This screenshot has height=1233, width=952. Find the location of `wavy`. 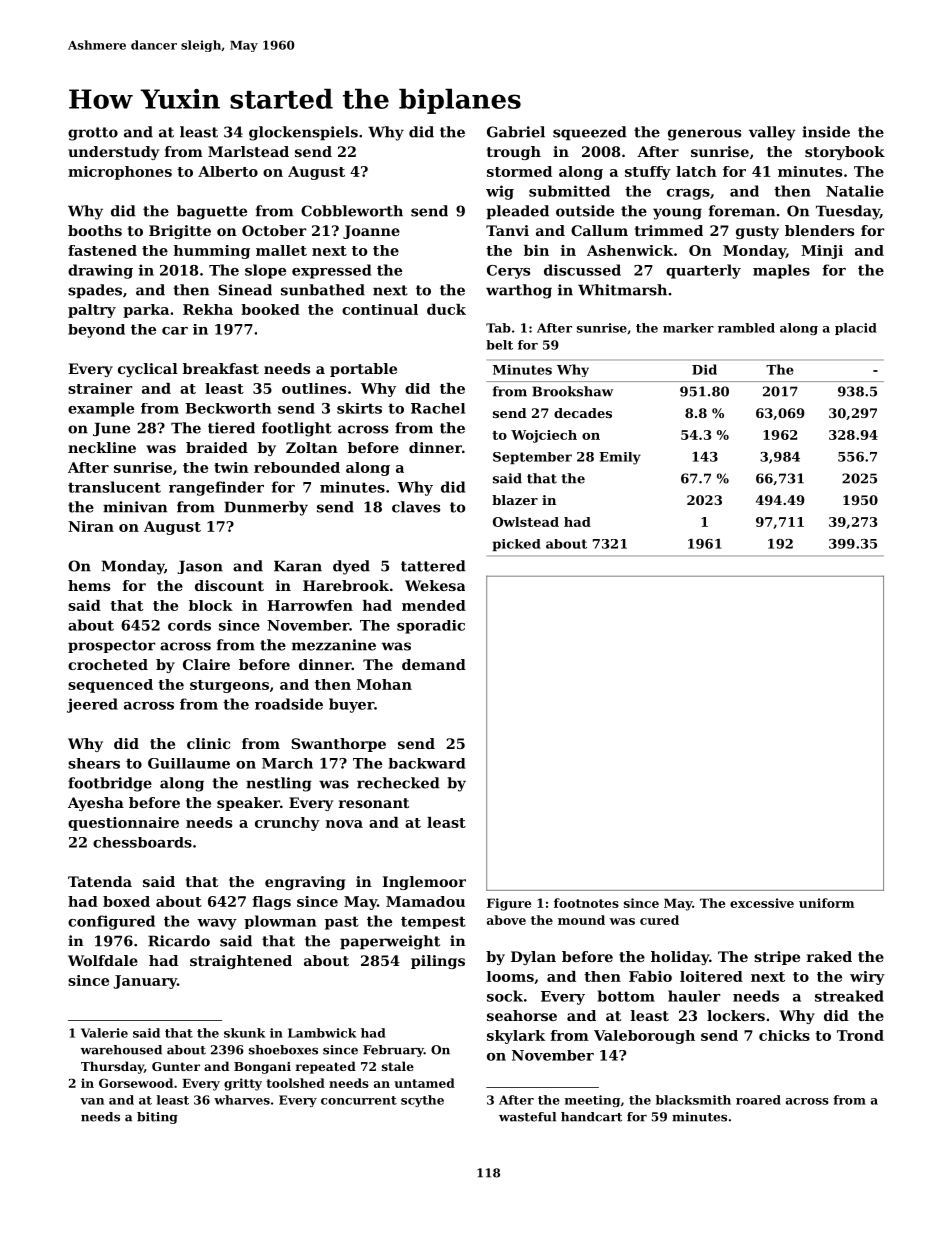

wavy is located at coordinates (217, 924).
